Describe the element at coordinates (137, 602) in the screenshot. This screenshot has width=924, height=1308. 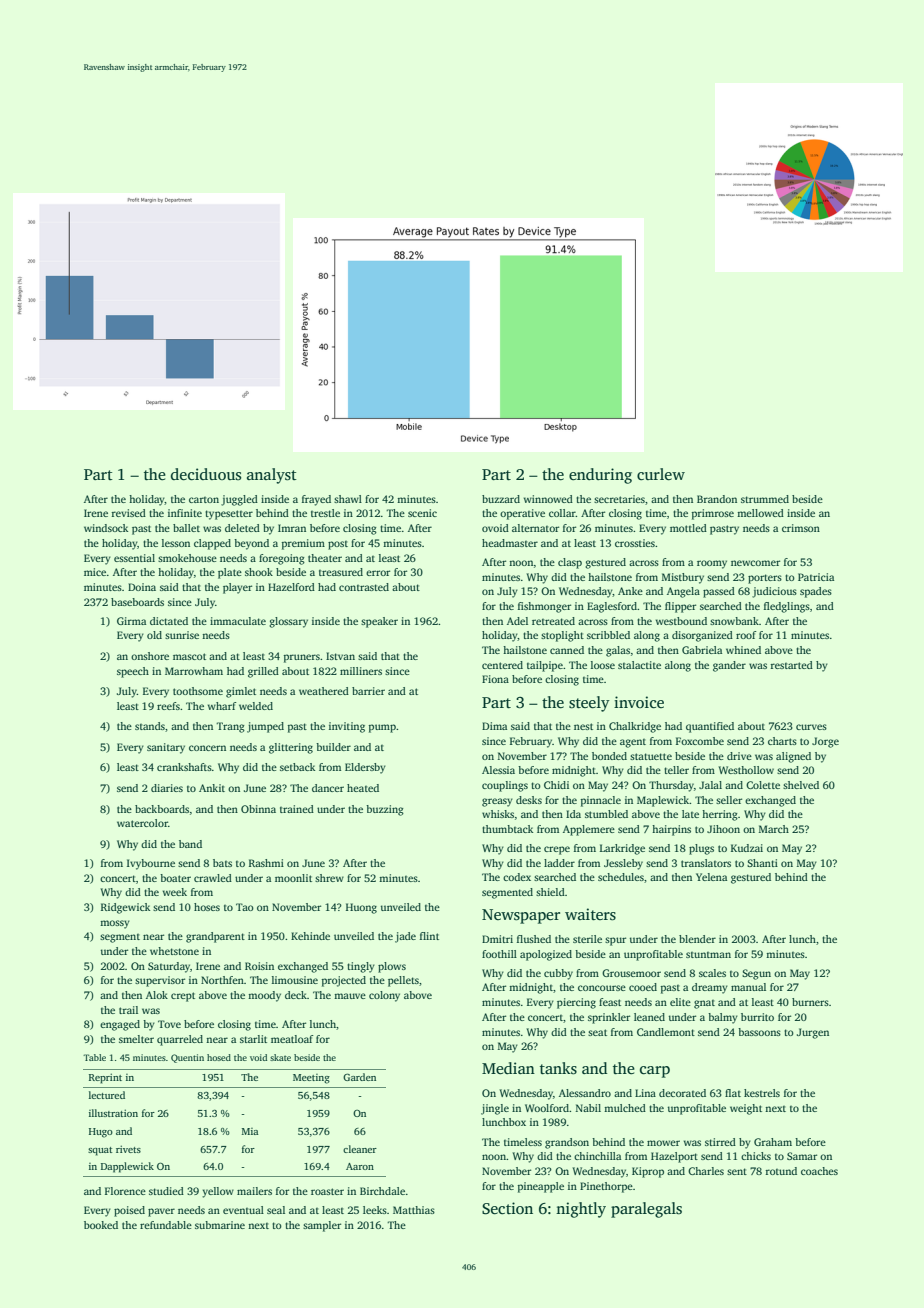
I see `baseboards` at that location.
